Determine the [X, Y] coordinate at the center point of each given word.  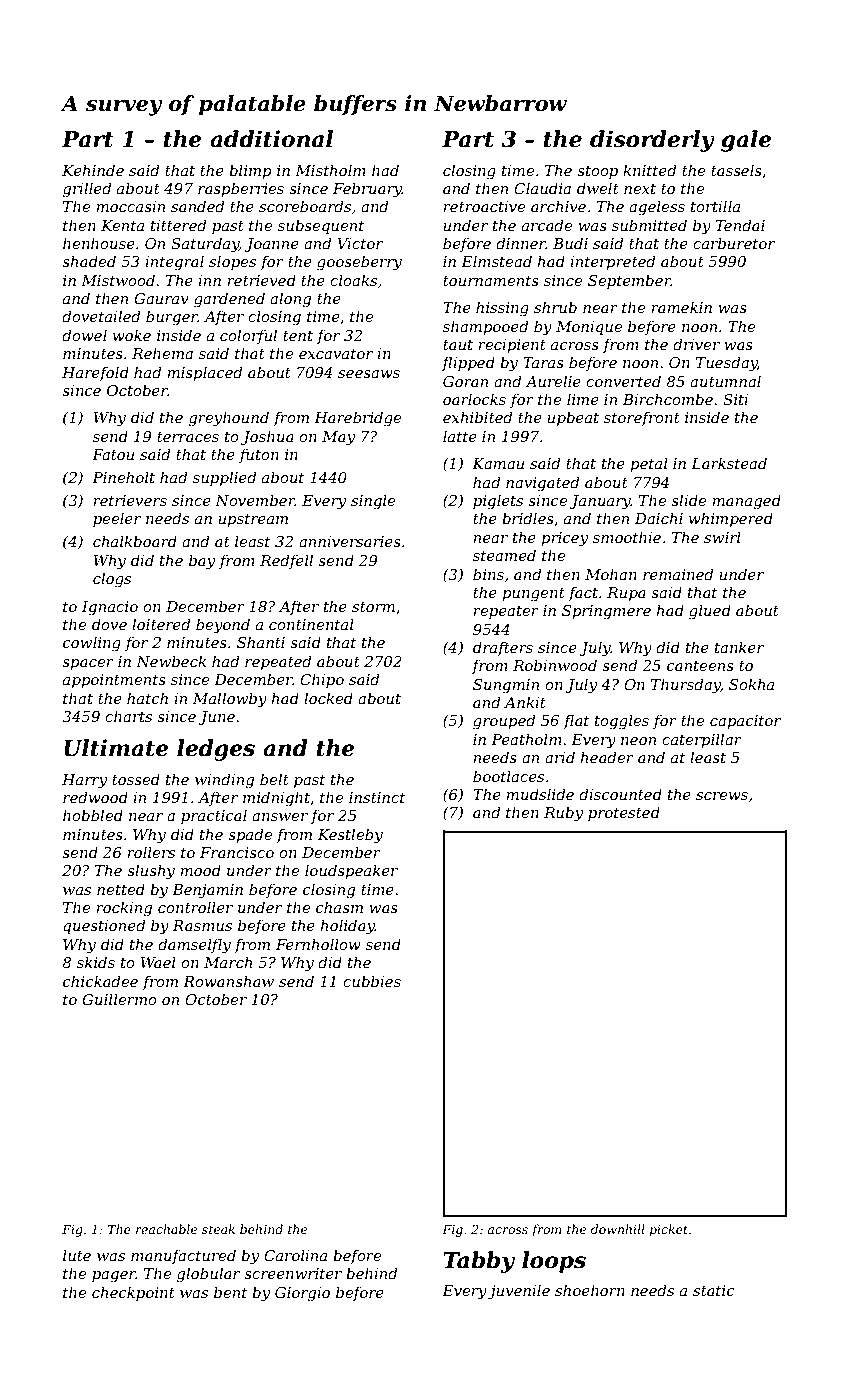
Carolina [295, 1255]
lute [77, 1255]
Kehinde [93, 170]
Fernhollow [318, 944]
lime [583, 399]
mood [200, 870]
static [714, 1290]
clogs [112, 580]
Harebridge [357, 419]
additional [271, 139]
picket [668, 1230]
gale [746, 141]
